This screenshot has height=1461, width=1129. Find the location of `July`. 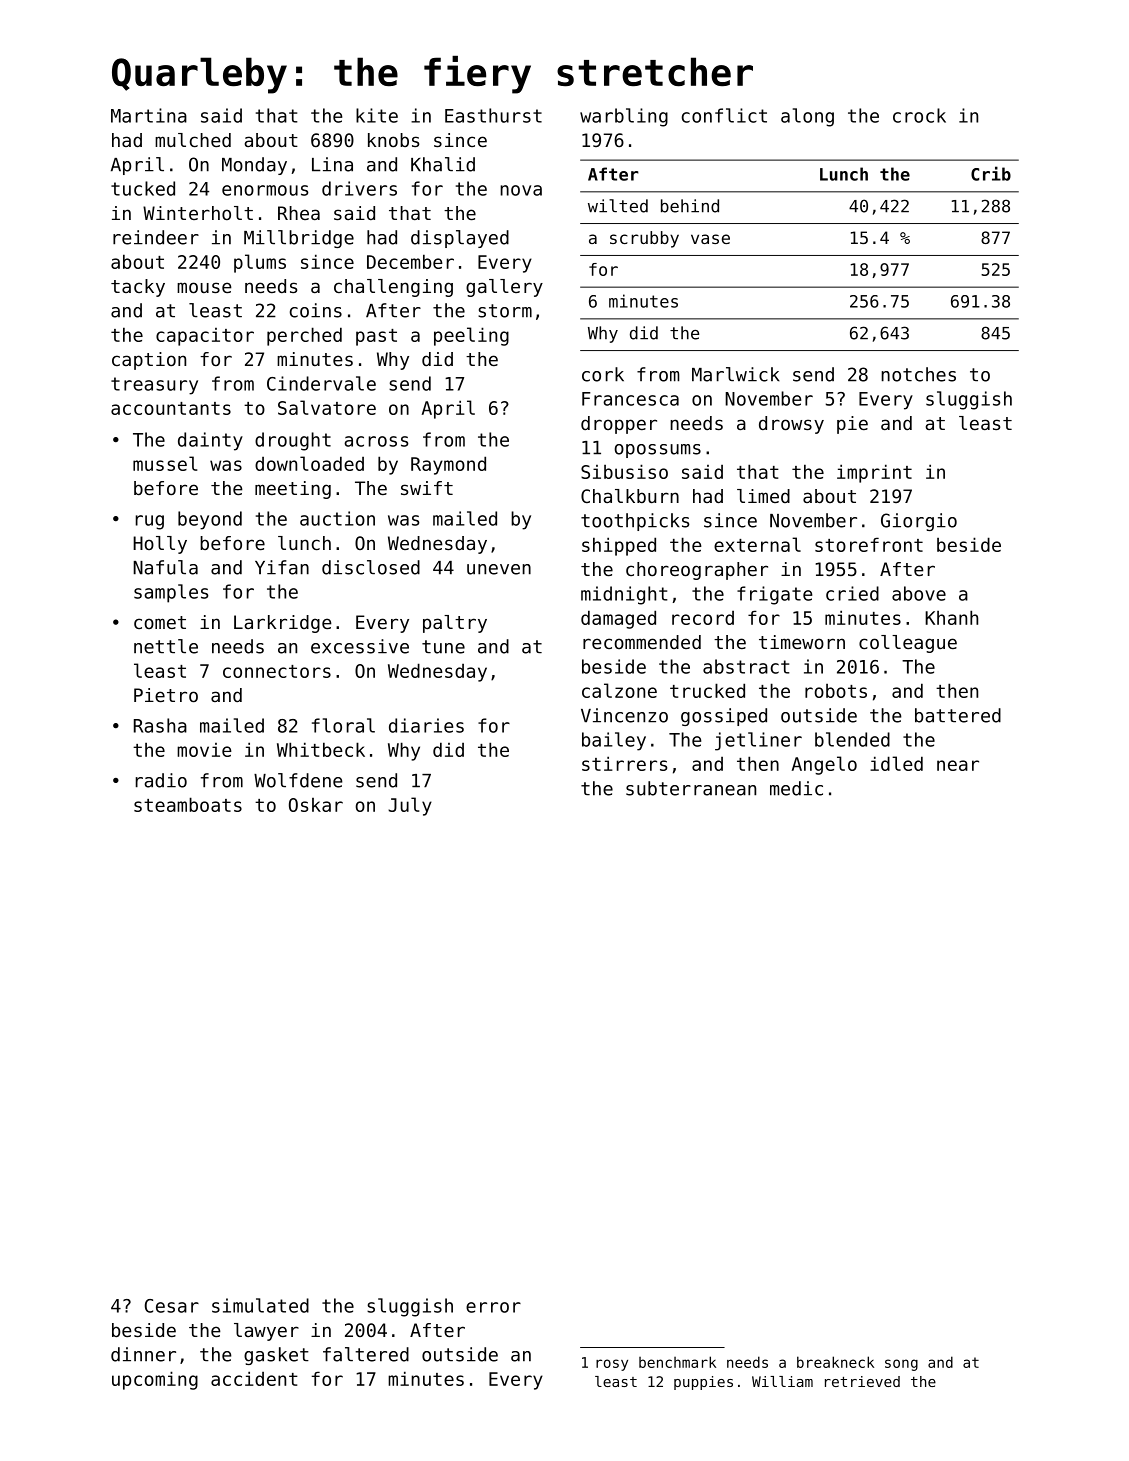

July is located at coordinates (410, 806).
